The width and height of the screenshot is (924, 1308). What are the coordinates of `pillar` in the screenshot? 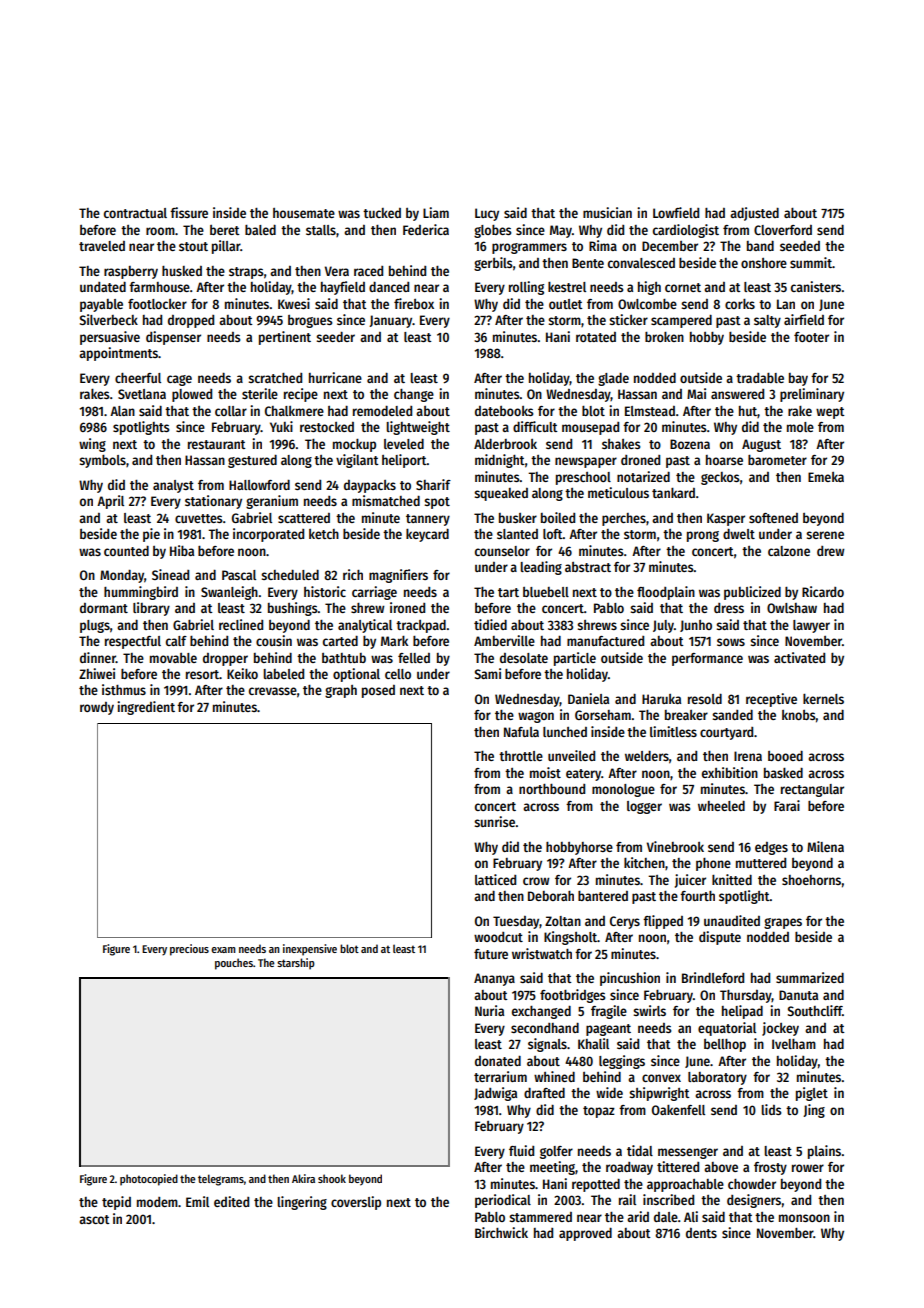 It's located at (226, 247).
